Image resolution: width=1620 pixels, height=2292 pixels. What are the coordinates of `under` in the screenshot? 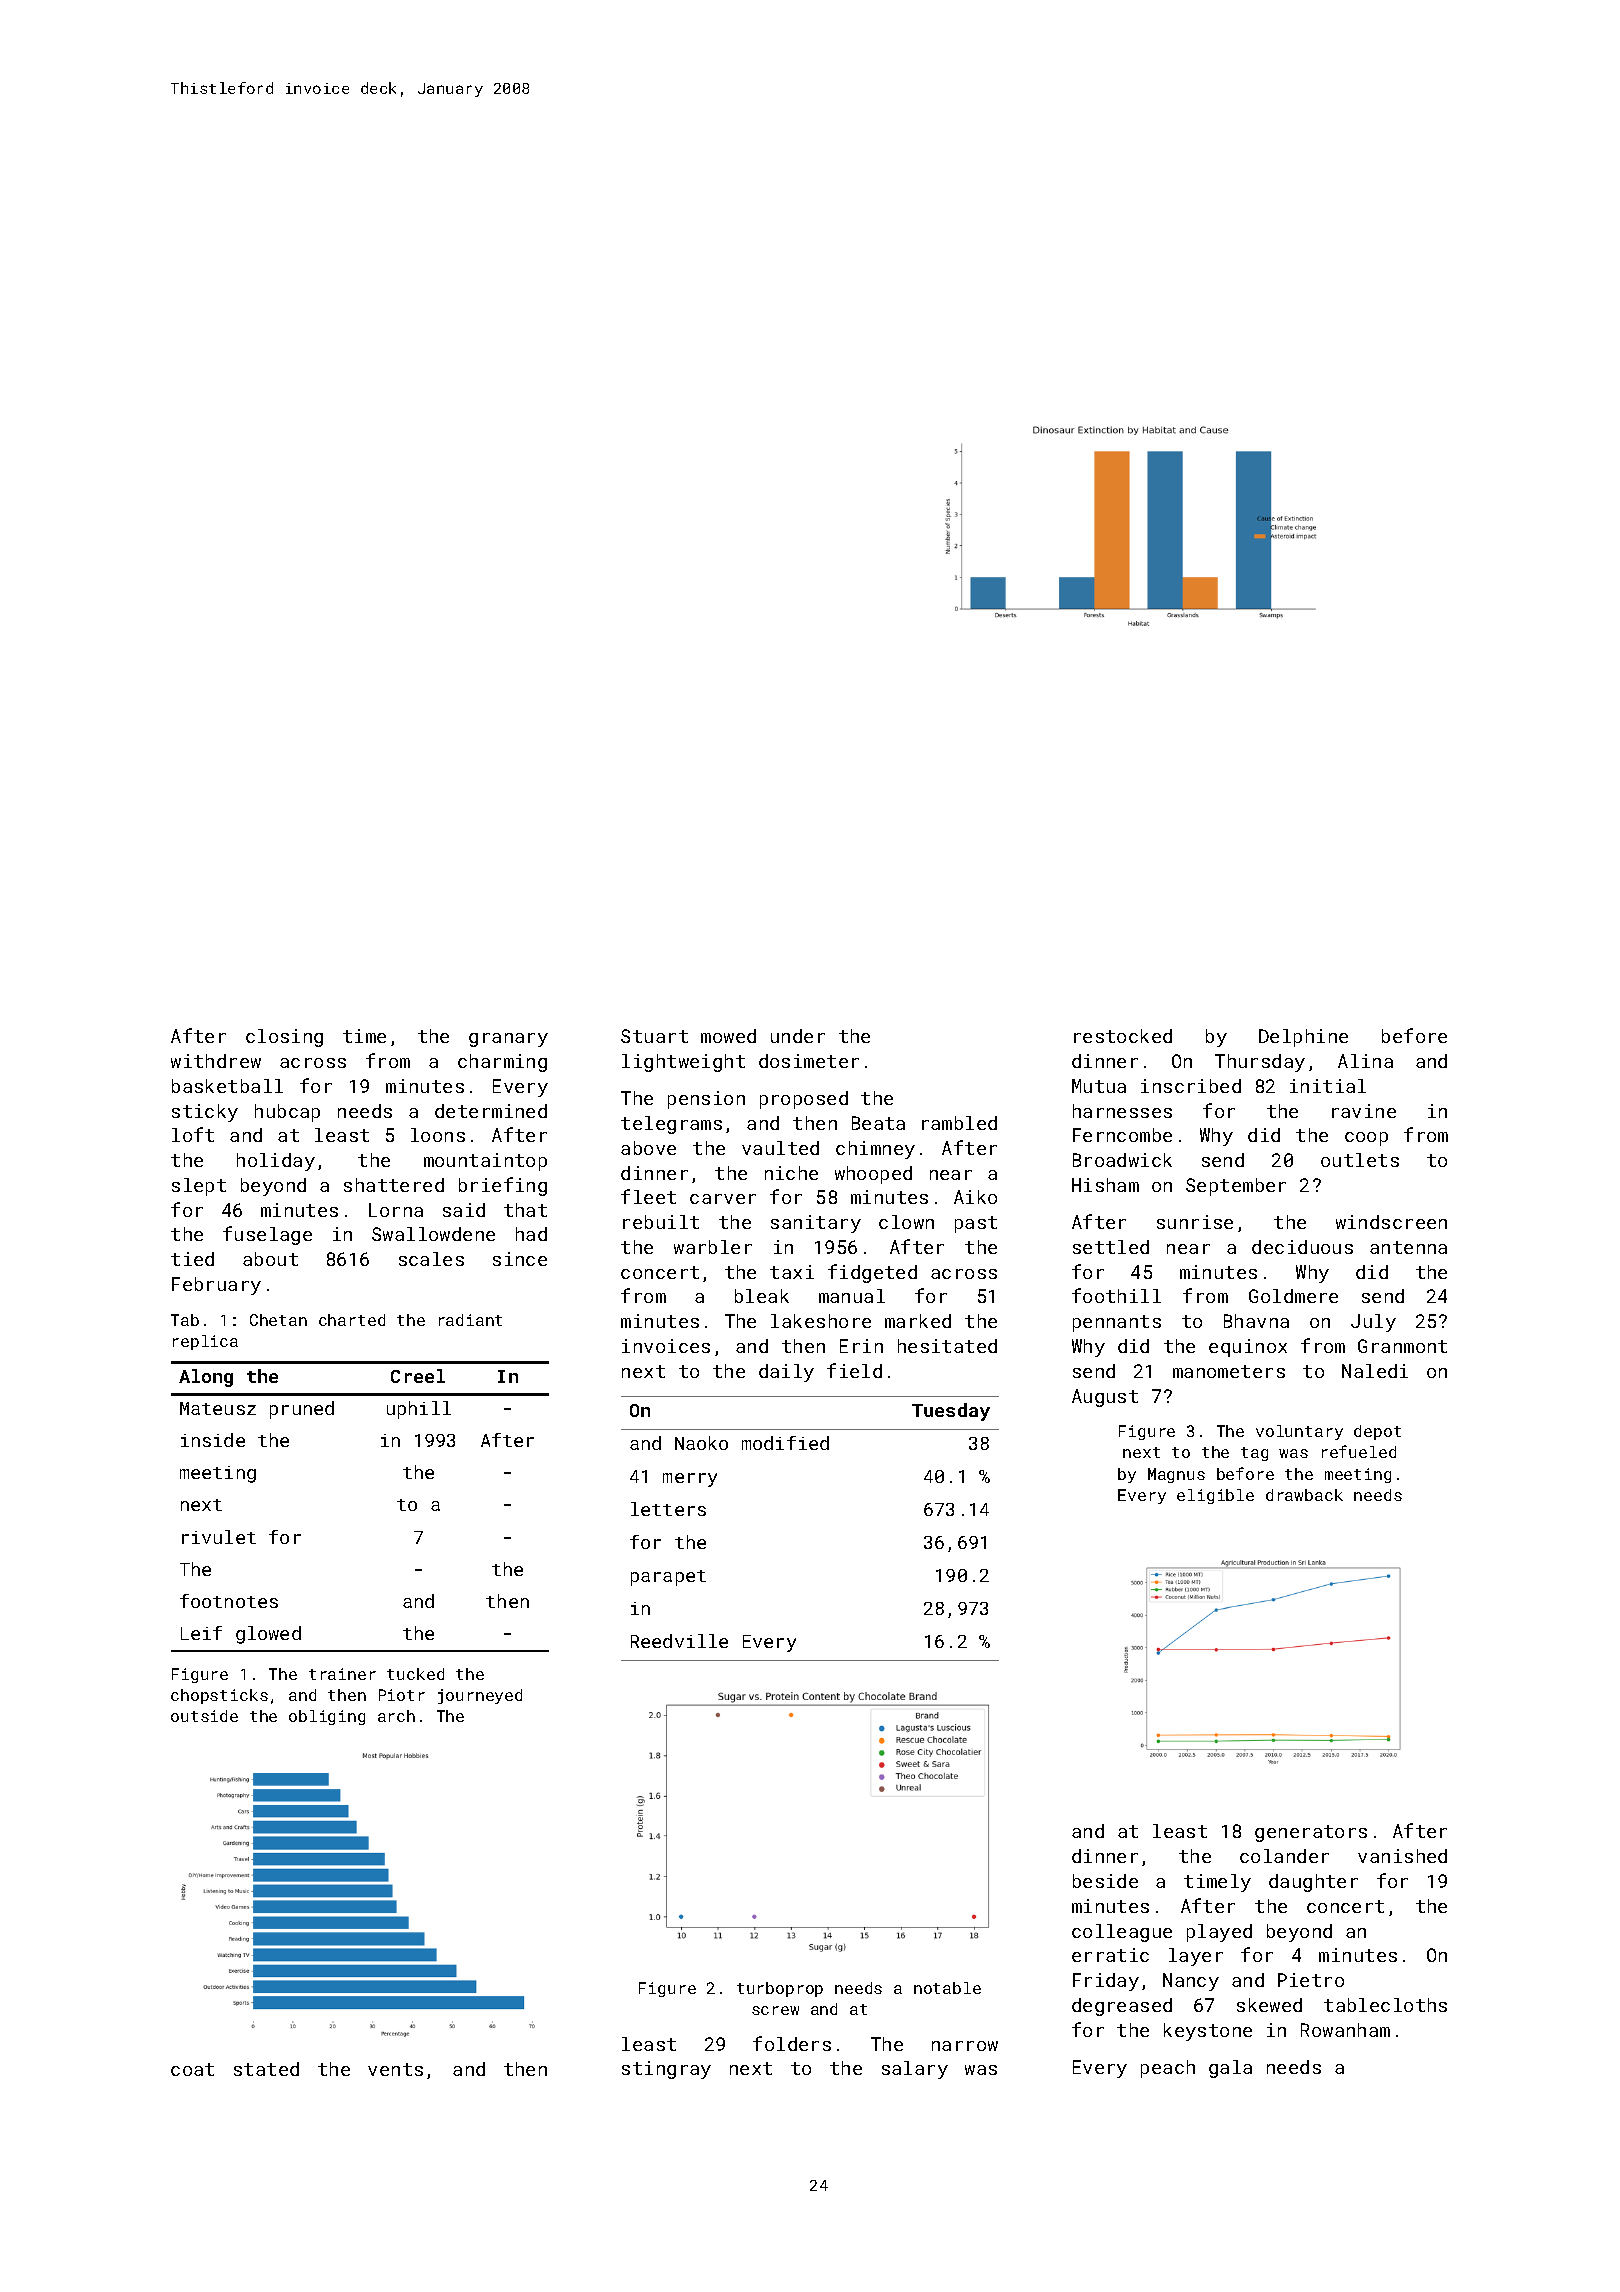 It's located at (798, 1036).
